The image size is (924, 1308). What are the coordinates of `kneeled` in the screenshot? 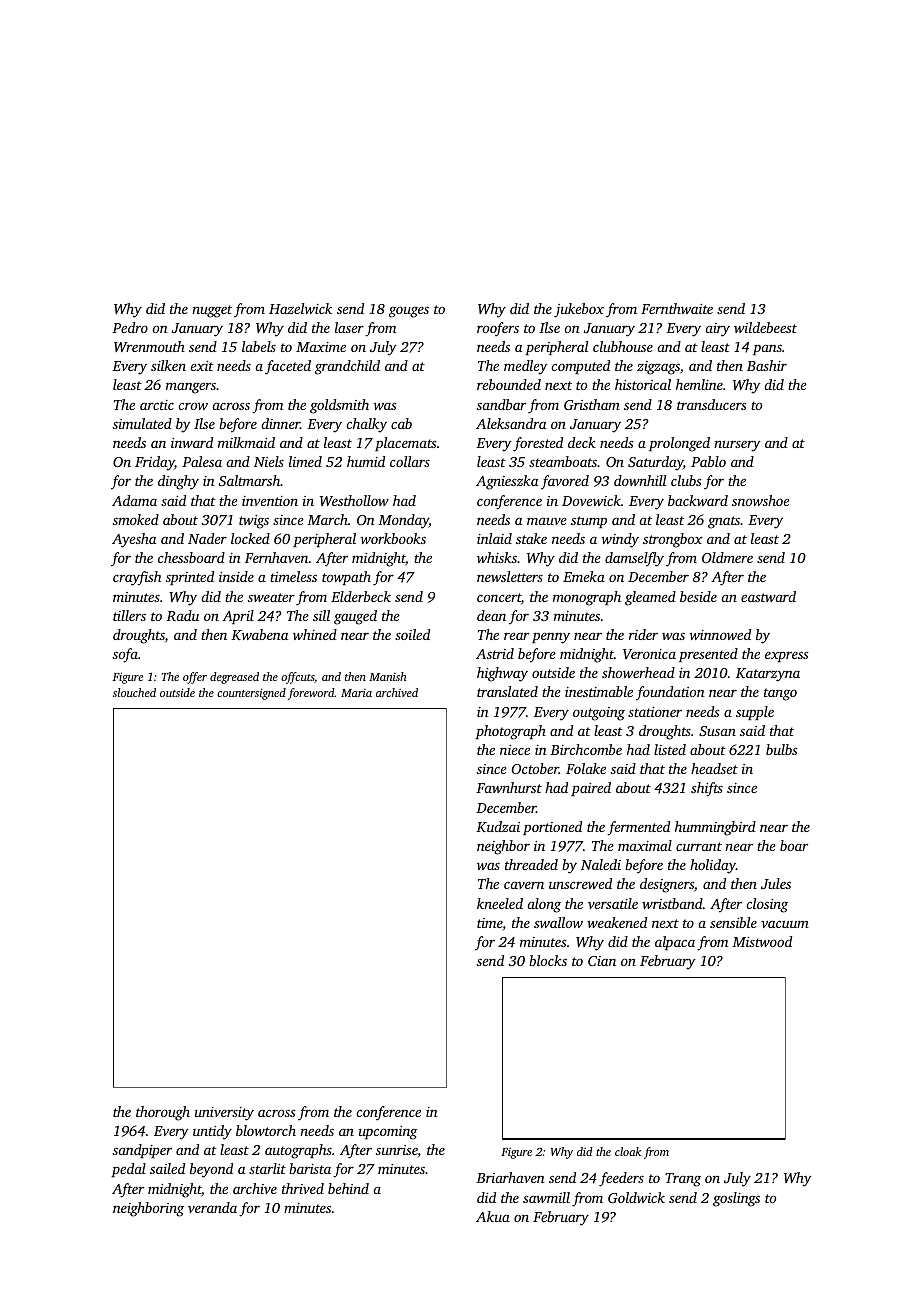 It's located at (500, 903).
